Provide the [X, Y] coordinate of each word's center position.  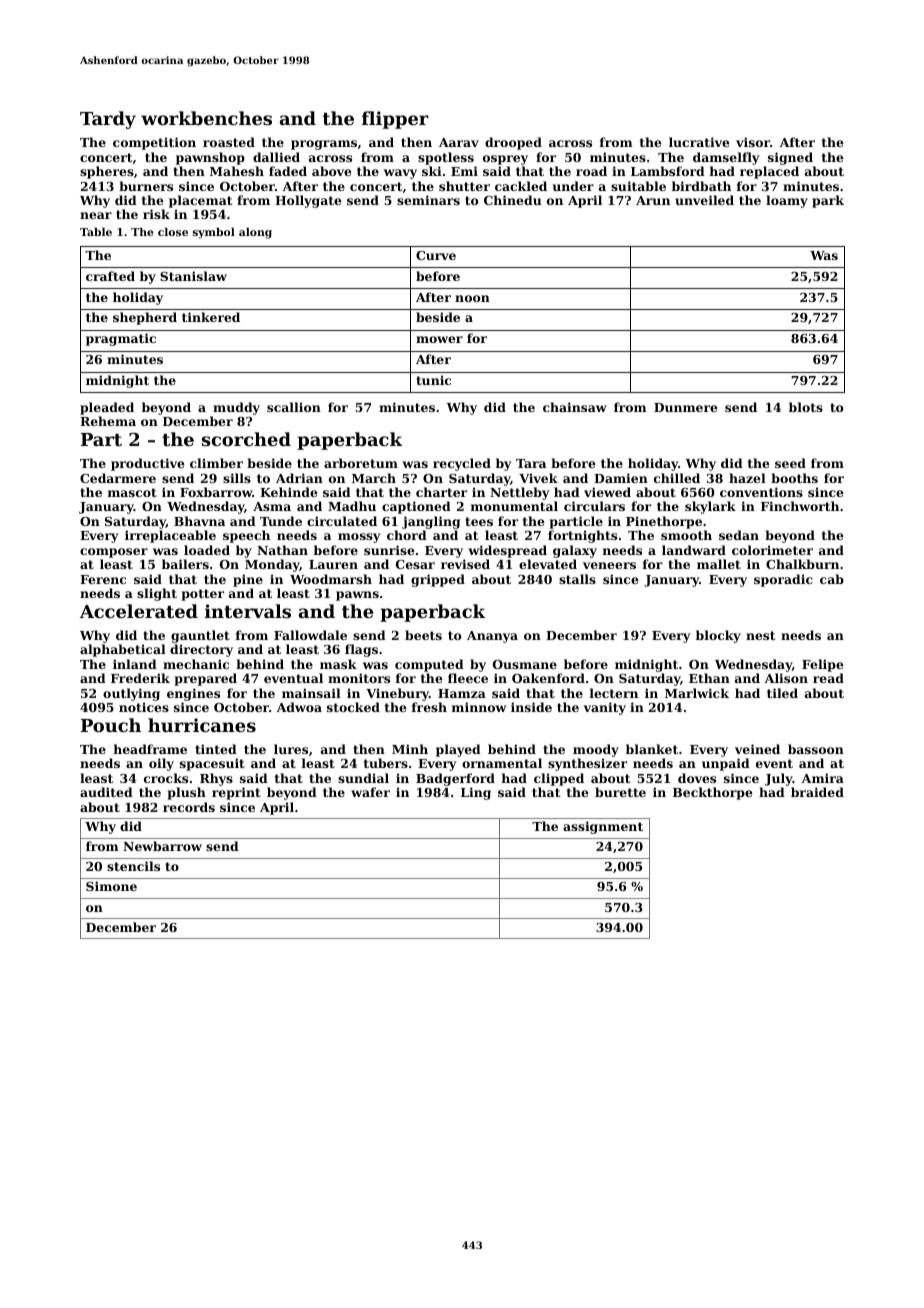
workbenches [206, 118]
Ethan [709, 678]
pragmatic [121, 339]
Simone [111, 886]
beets [423, 635]
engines [193, 694]
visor [753, 142]
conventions [761, 492]
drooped [513, 143]
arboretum [361, 463]
